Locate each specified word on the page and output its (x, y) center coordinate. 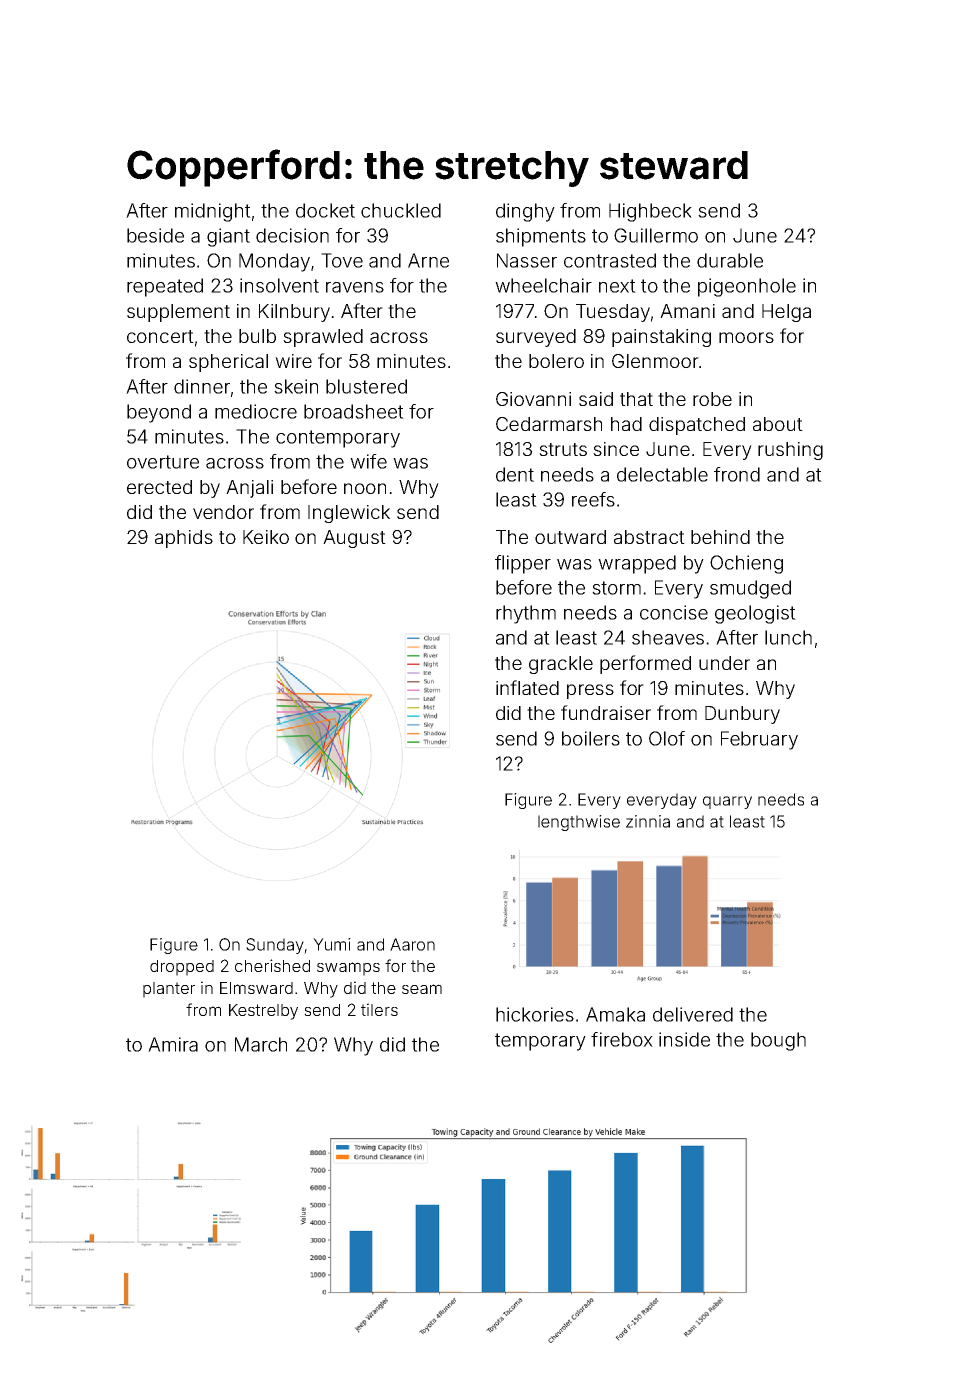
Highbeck (650, 212)
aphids (184, 539)
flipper (523, 564)
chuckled (401, 210)
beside (155, 235)
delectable (662, 474)
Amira (173, 1044)
